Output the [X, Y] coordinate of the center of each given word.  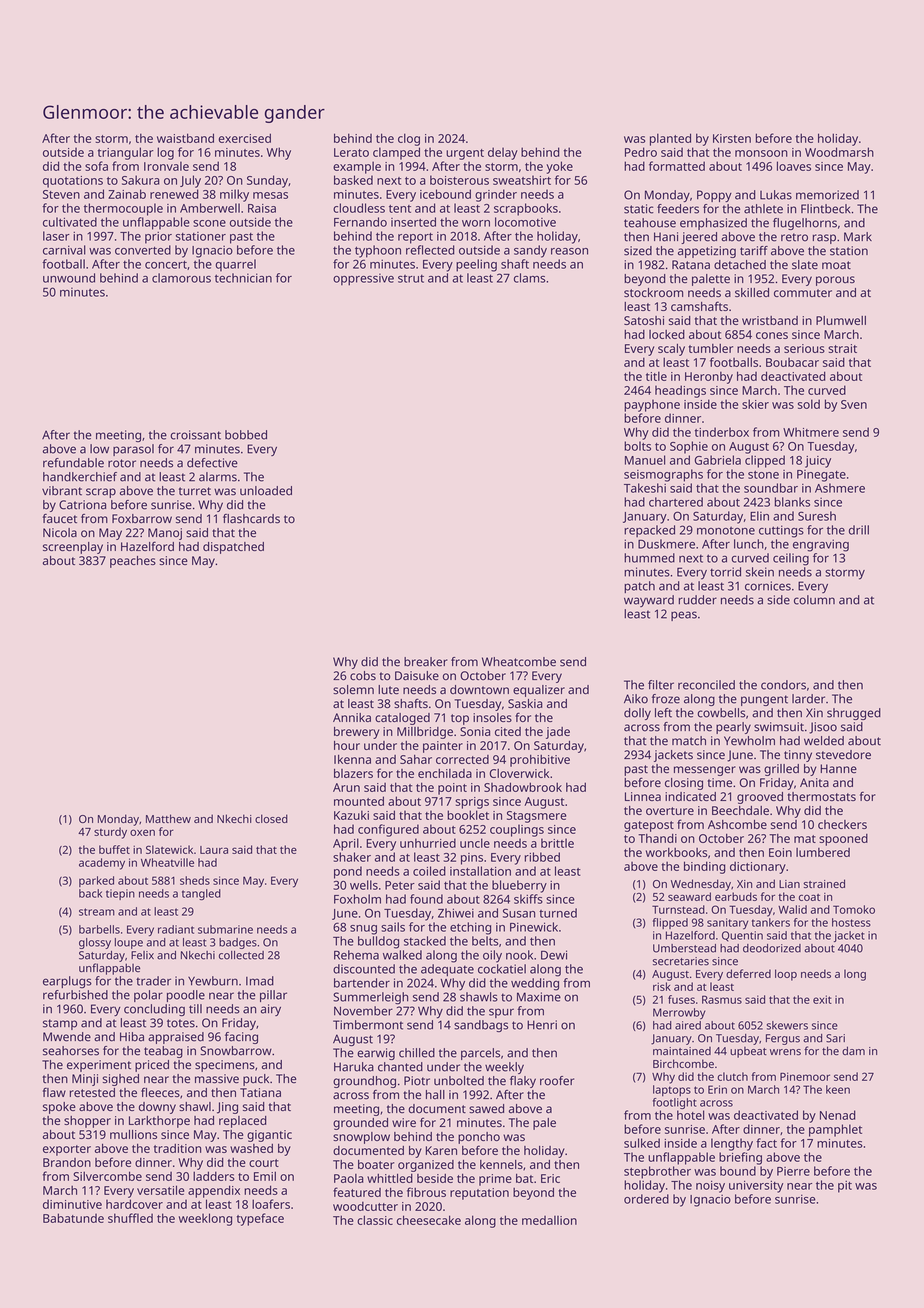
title [656, 376]
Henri [542, 1025]
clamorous [181, 278]
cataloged [402, 719]
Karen [441, 1150]
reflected [430, 250]
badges [238, 943]
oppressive [363, 279]
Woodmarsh [839, 152]
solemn [353, 690]
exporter [67, 1150]
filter [661, 685]
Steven [61, 194]
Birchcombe [683, 1063]
